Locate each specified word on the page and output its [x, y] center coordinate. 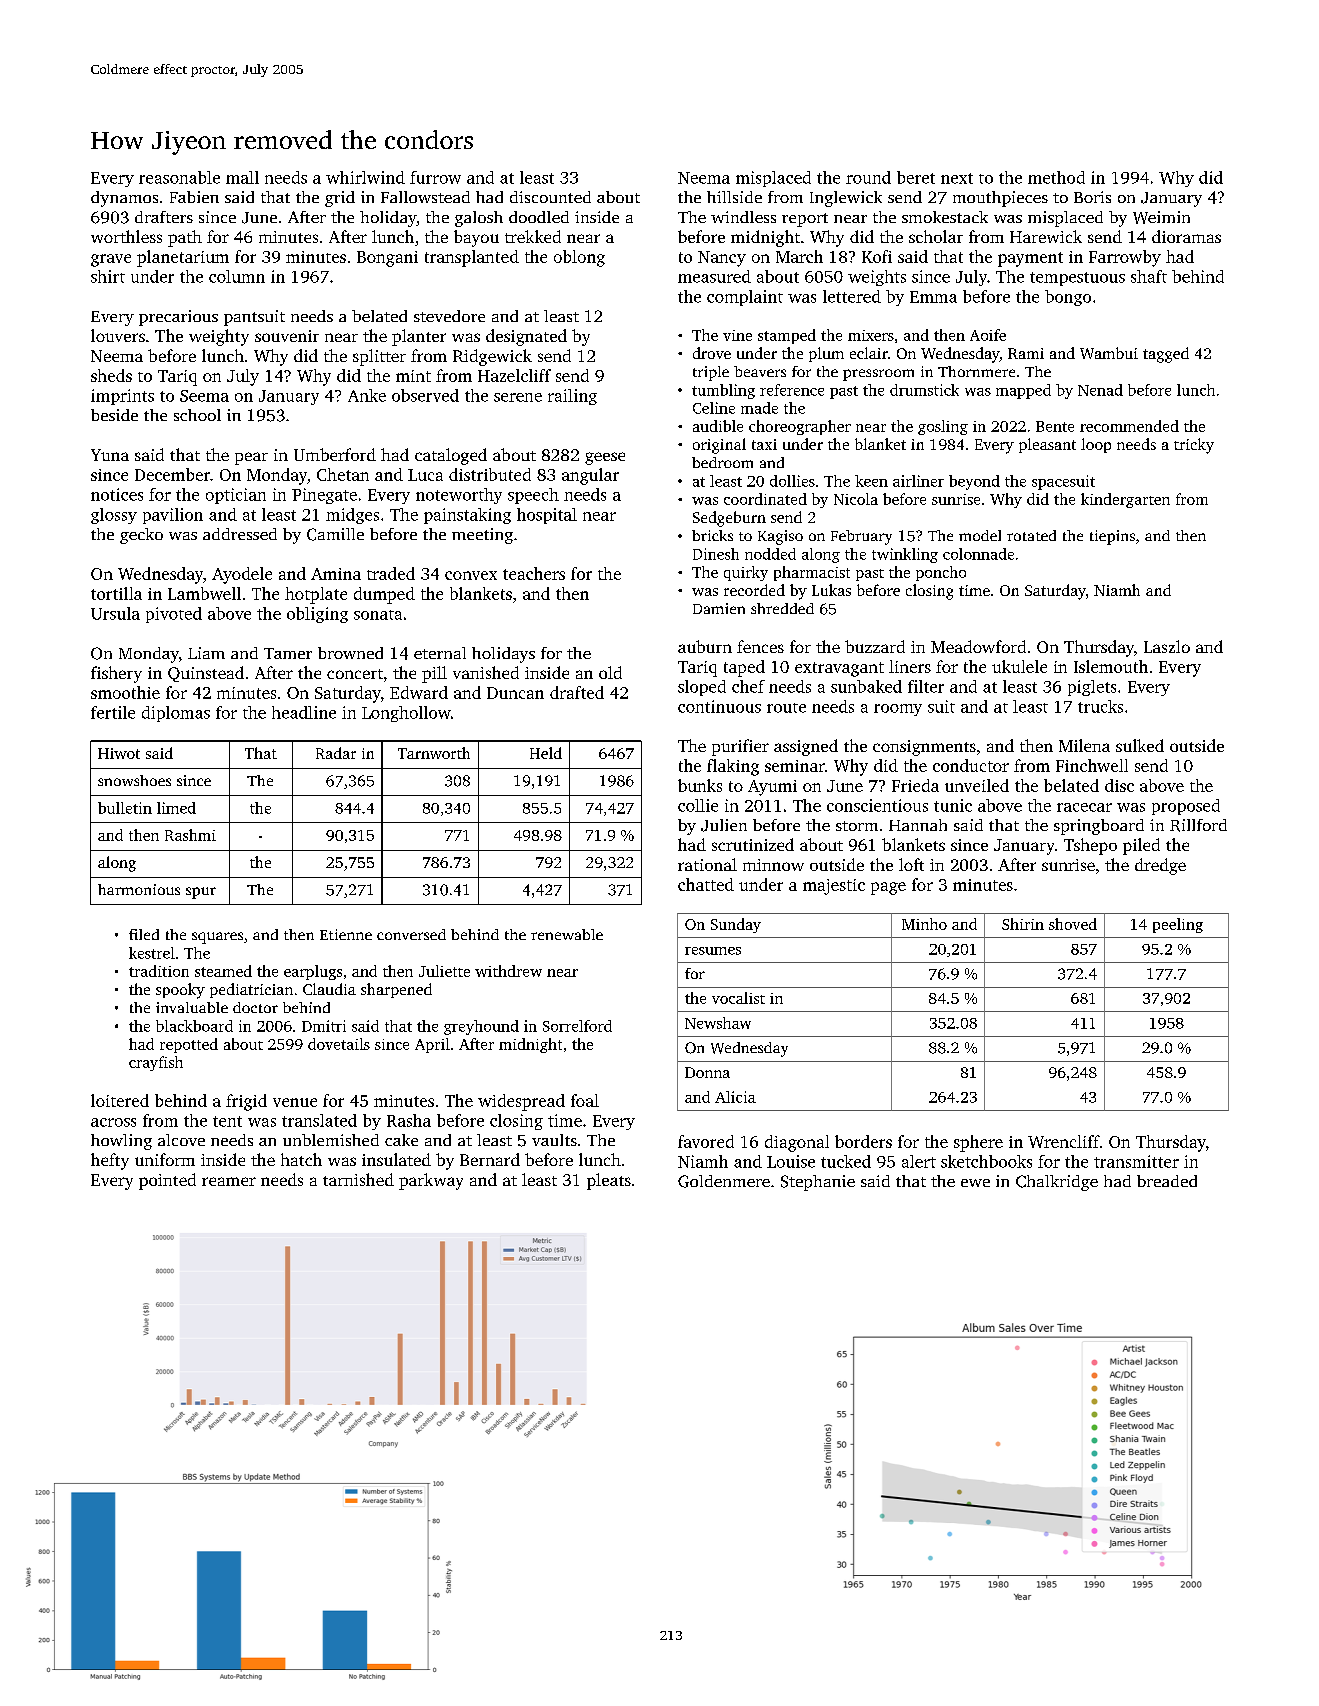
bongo [1068, 298]
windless [743, 217]
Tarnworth [434, 753]
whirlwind [365, 177]
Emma [933, 297]
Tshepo [1090, 846]
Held [546, 753]
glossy [114, 516]
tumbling [723, 391]
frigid [246, 1102]
